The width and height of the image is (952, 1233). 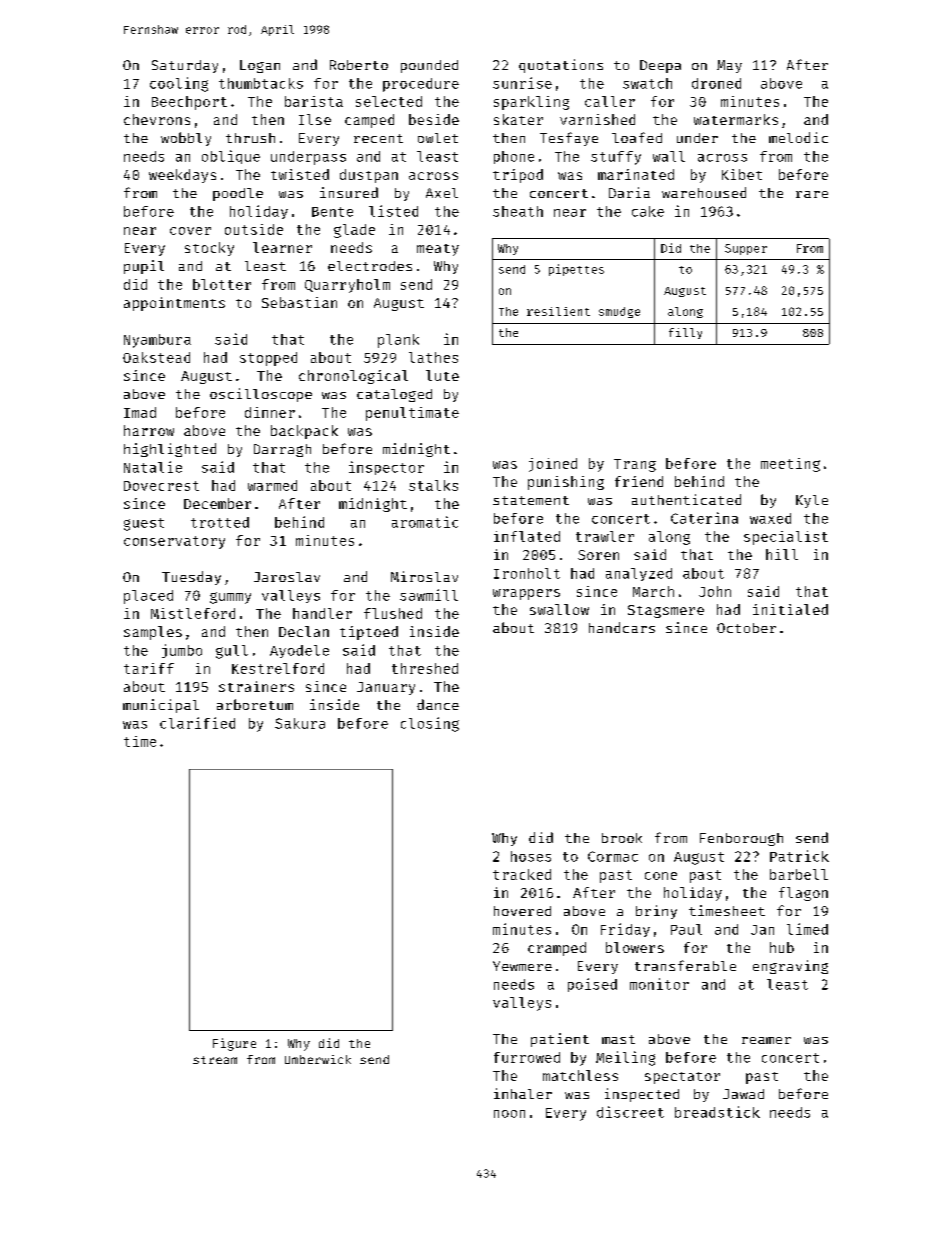 What do you see at coordinates (161, 706) in the image?
I see `municipal` at bounding box center [161, 706].
